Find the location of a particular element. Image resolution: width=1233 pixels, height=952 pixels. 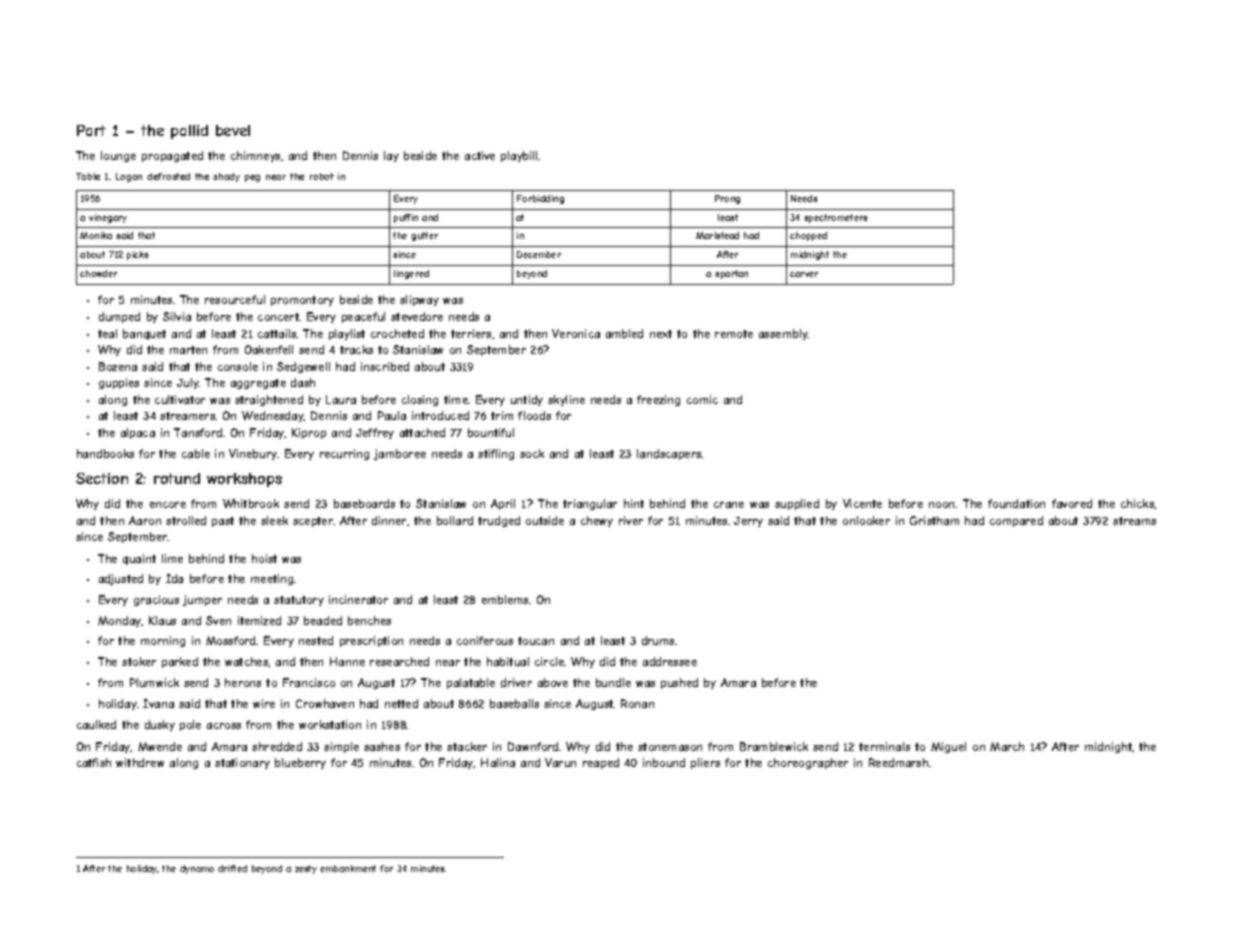

vinegary is located at coordinates (108, 218).
